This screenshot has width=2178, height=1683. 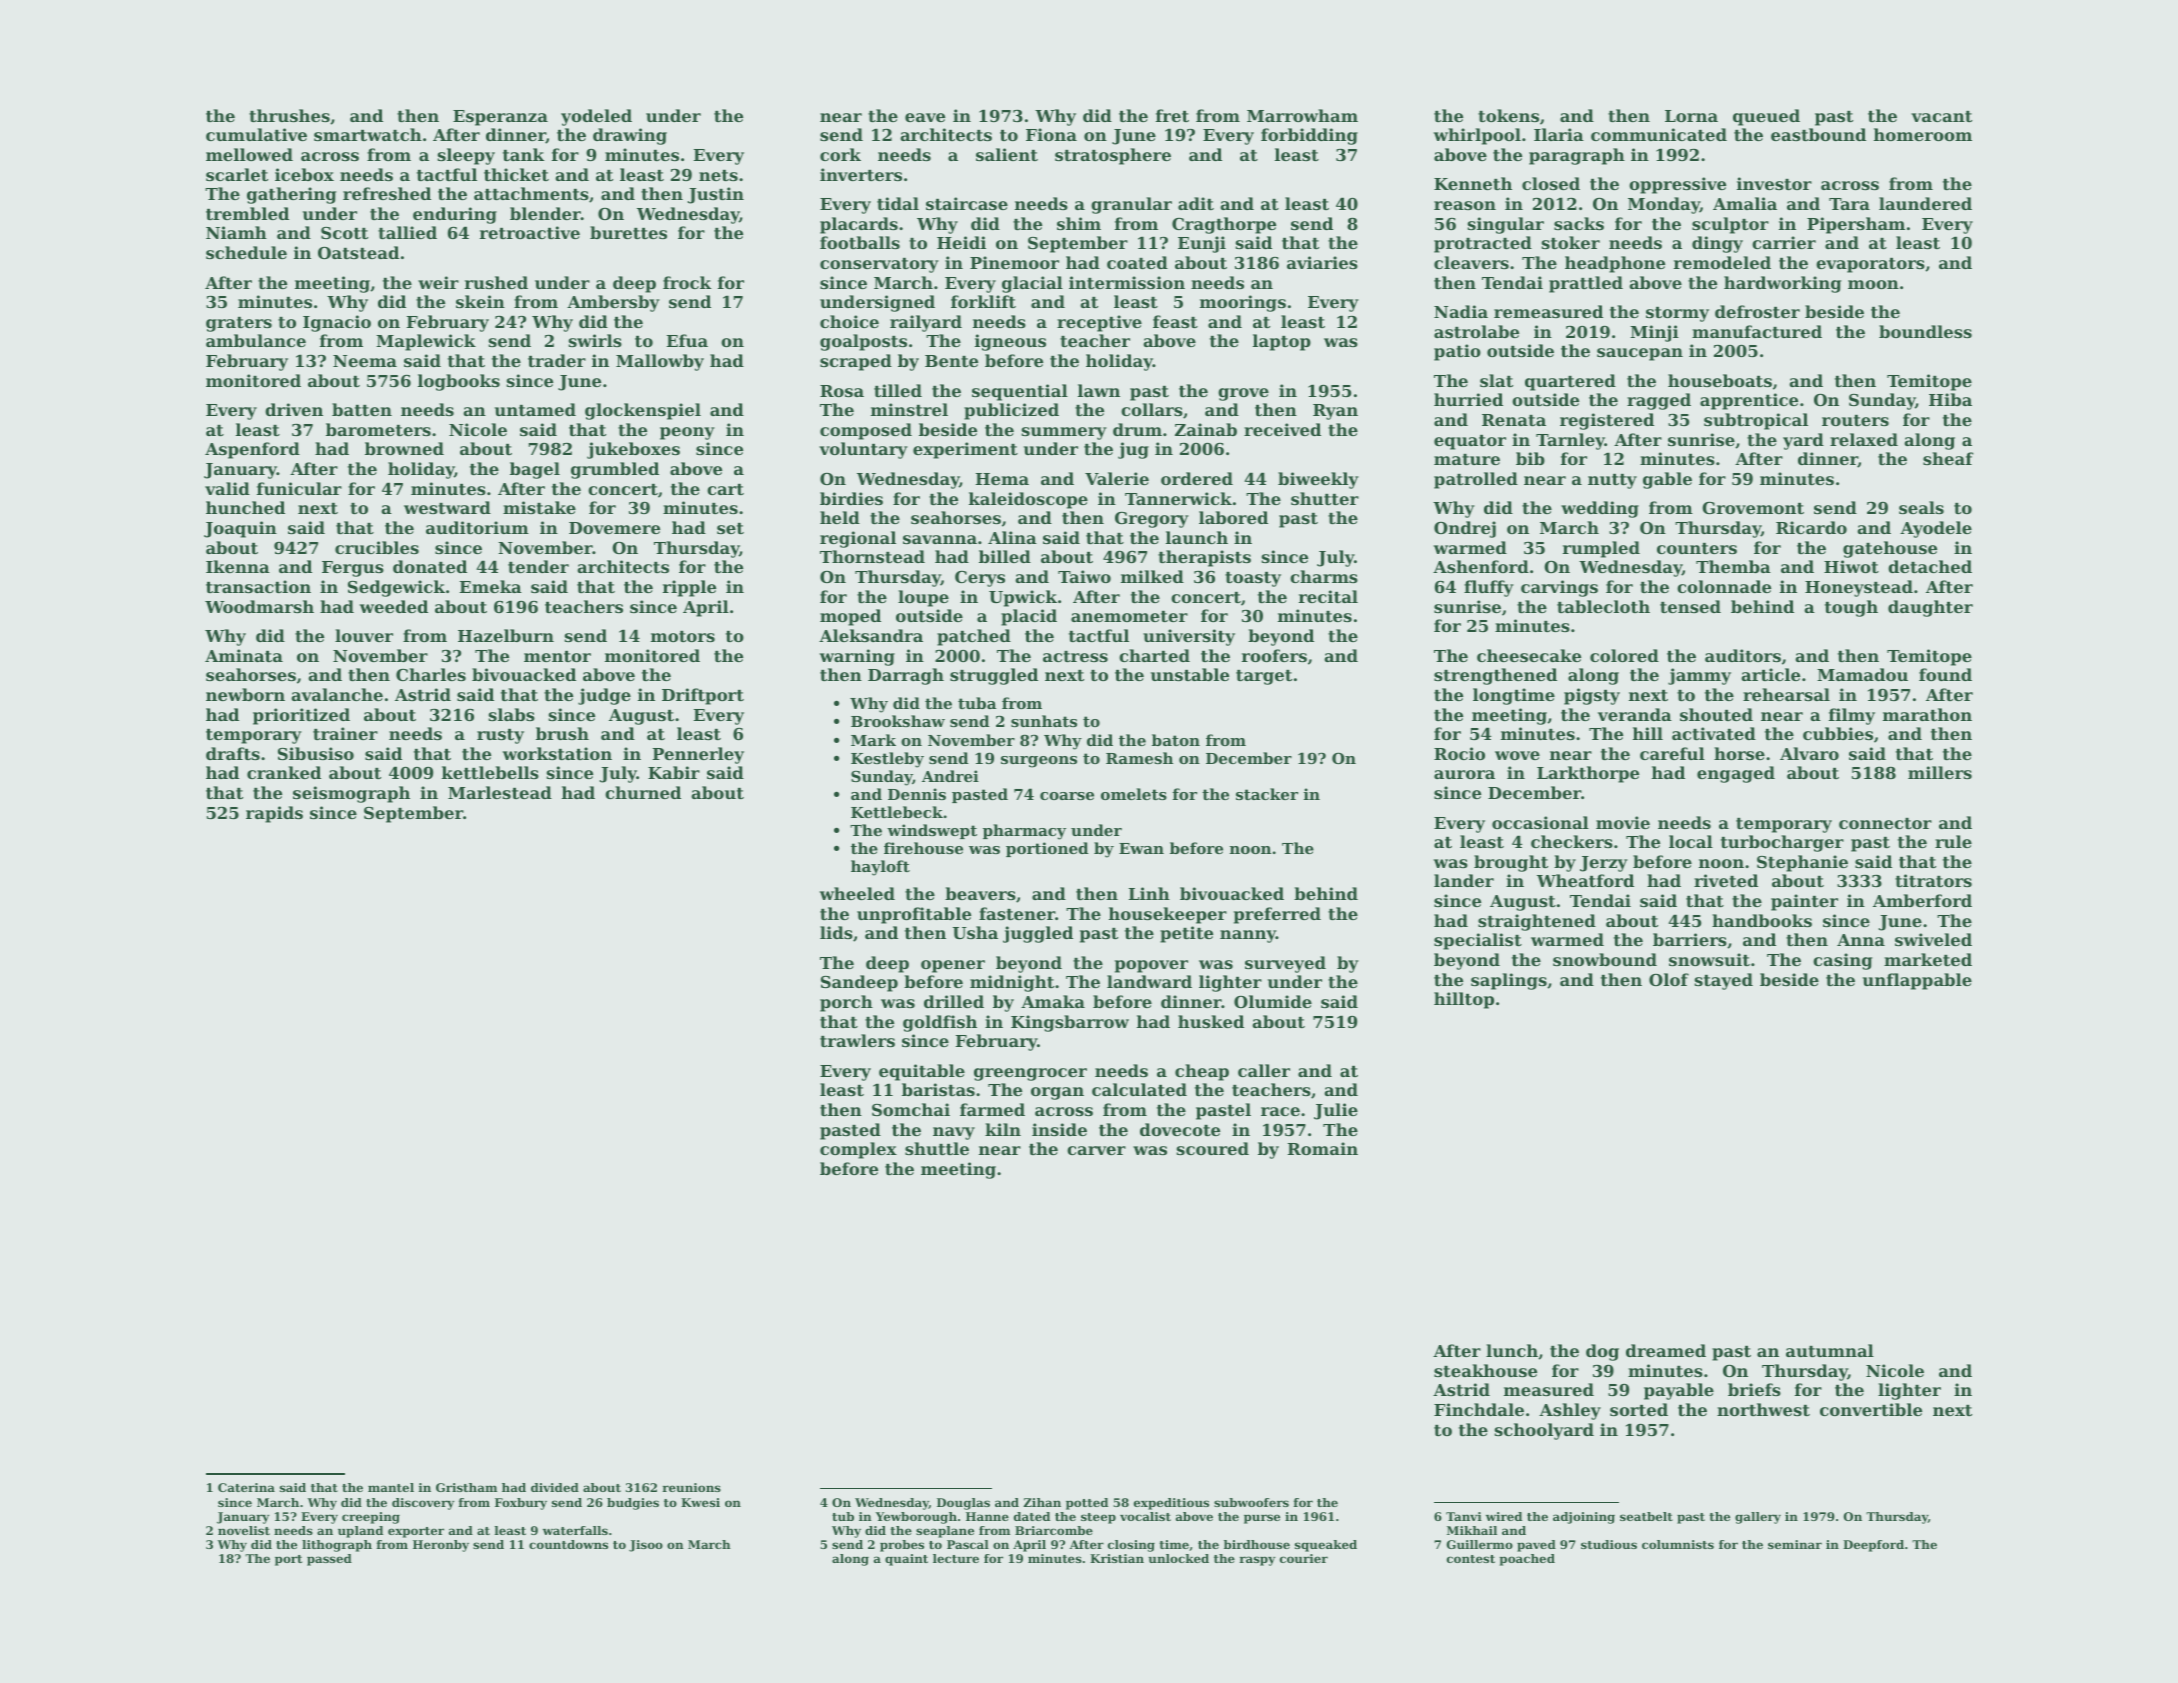 I want to click on evaporators, so click(x=1870, y=265).
